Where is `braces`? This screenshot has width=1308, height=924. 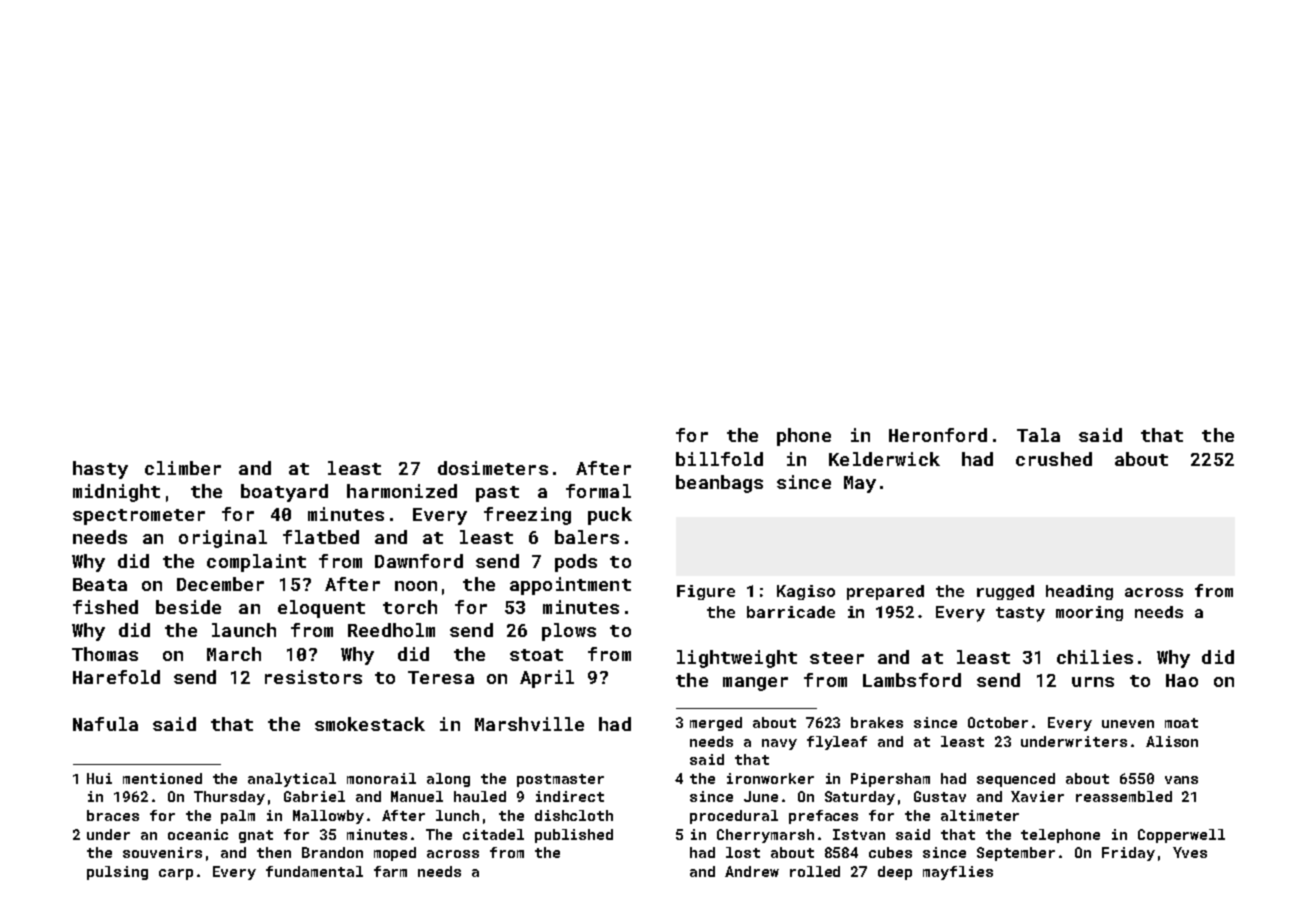 braces is located at coordinates (113, 815).
